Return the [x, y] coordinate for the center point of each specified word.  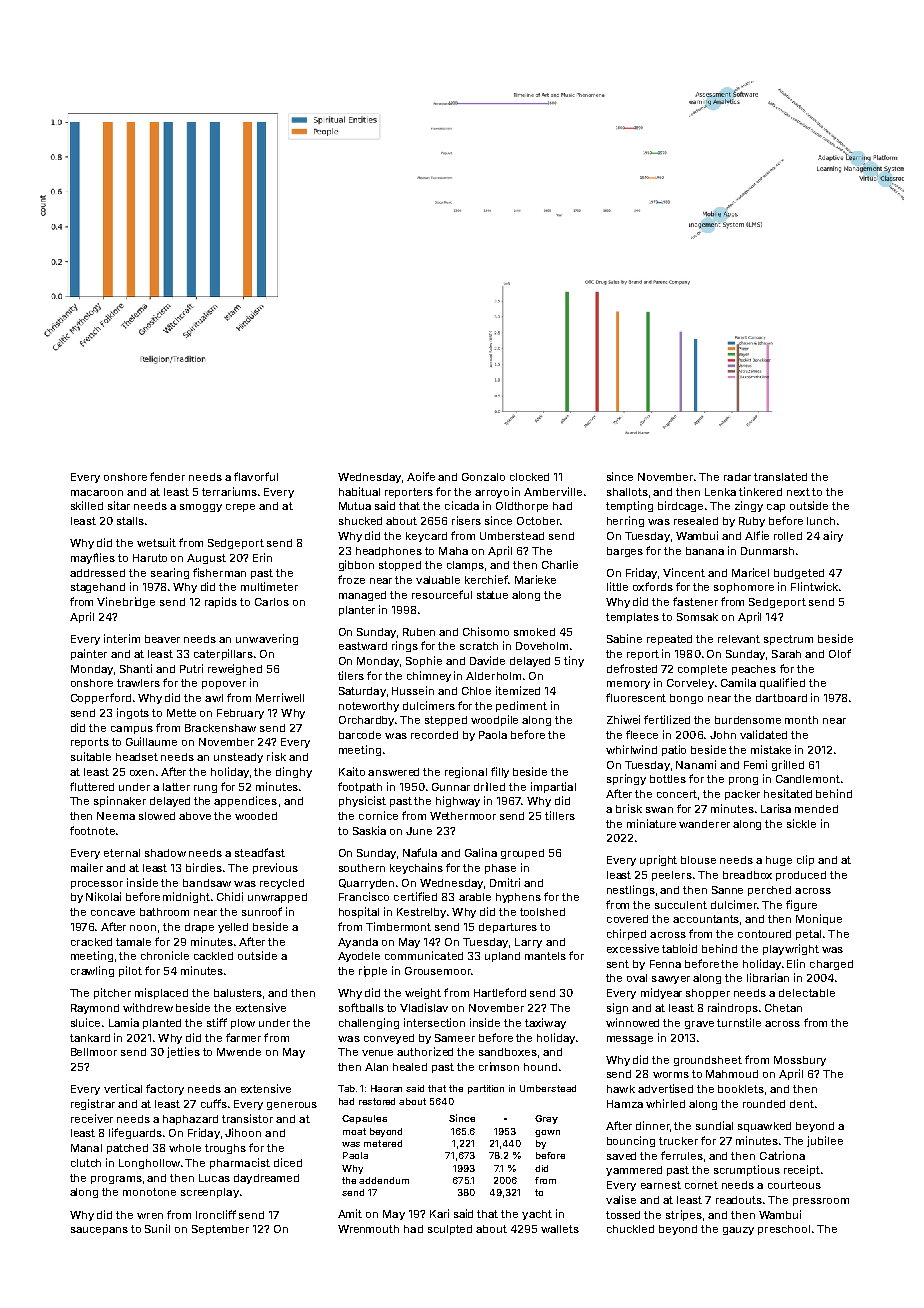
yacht [537, 1215]
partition [486, 1089]
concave [113, 913]
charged [831, 965]
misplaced [161, 993]
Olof [840, 653]
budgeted [799, 574]
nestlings [631, 890]
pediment [521, 706]
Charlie [560, 564]
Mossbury [800, 1061]
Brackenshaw [220, 728]
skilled [87, 505]
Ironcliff [216, 1214]
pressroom [821, 1202]
